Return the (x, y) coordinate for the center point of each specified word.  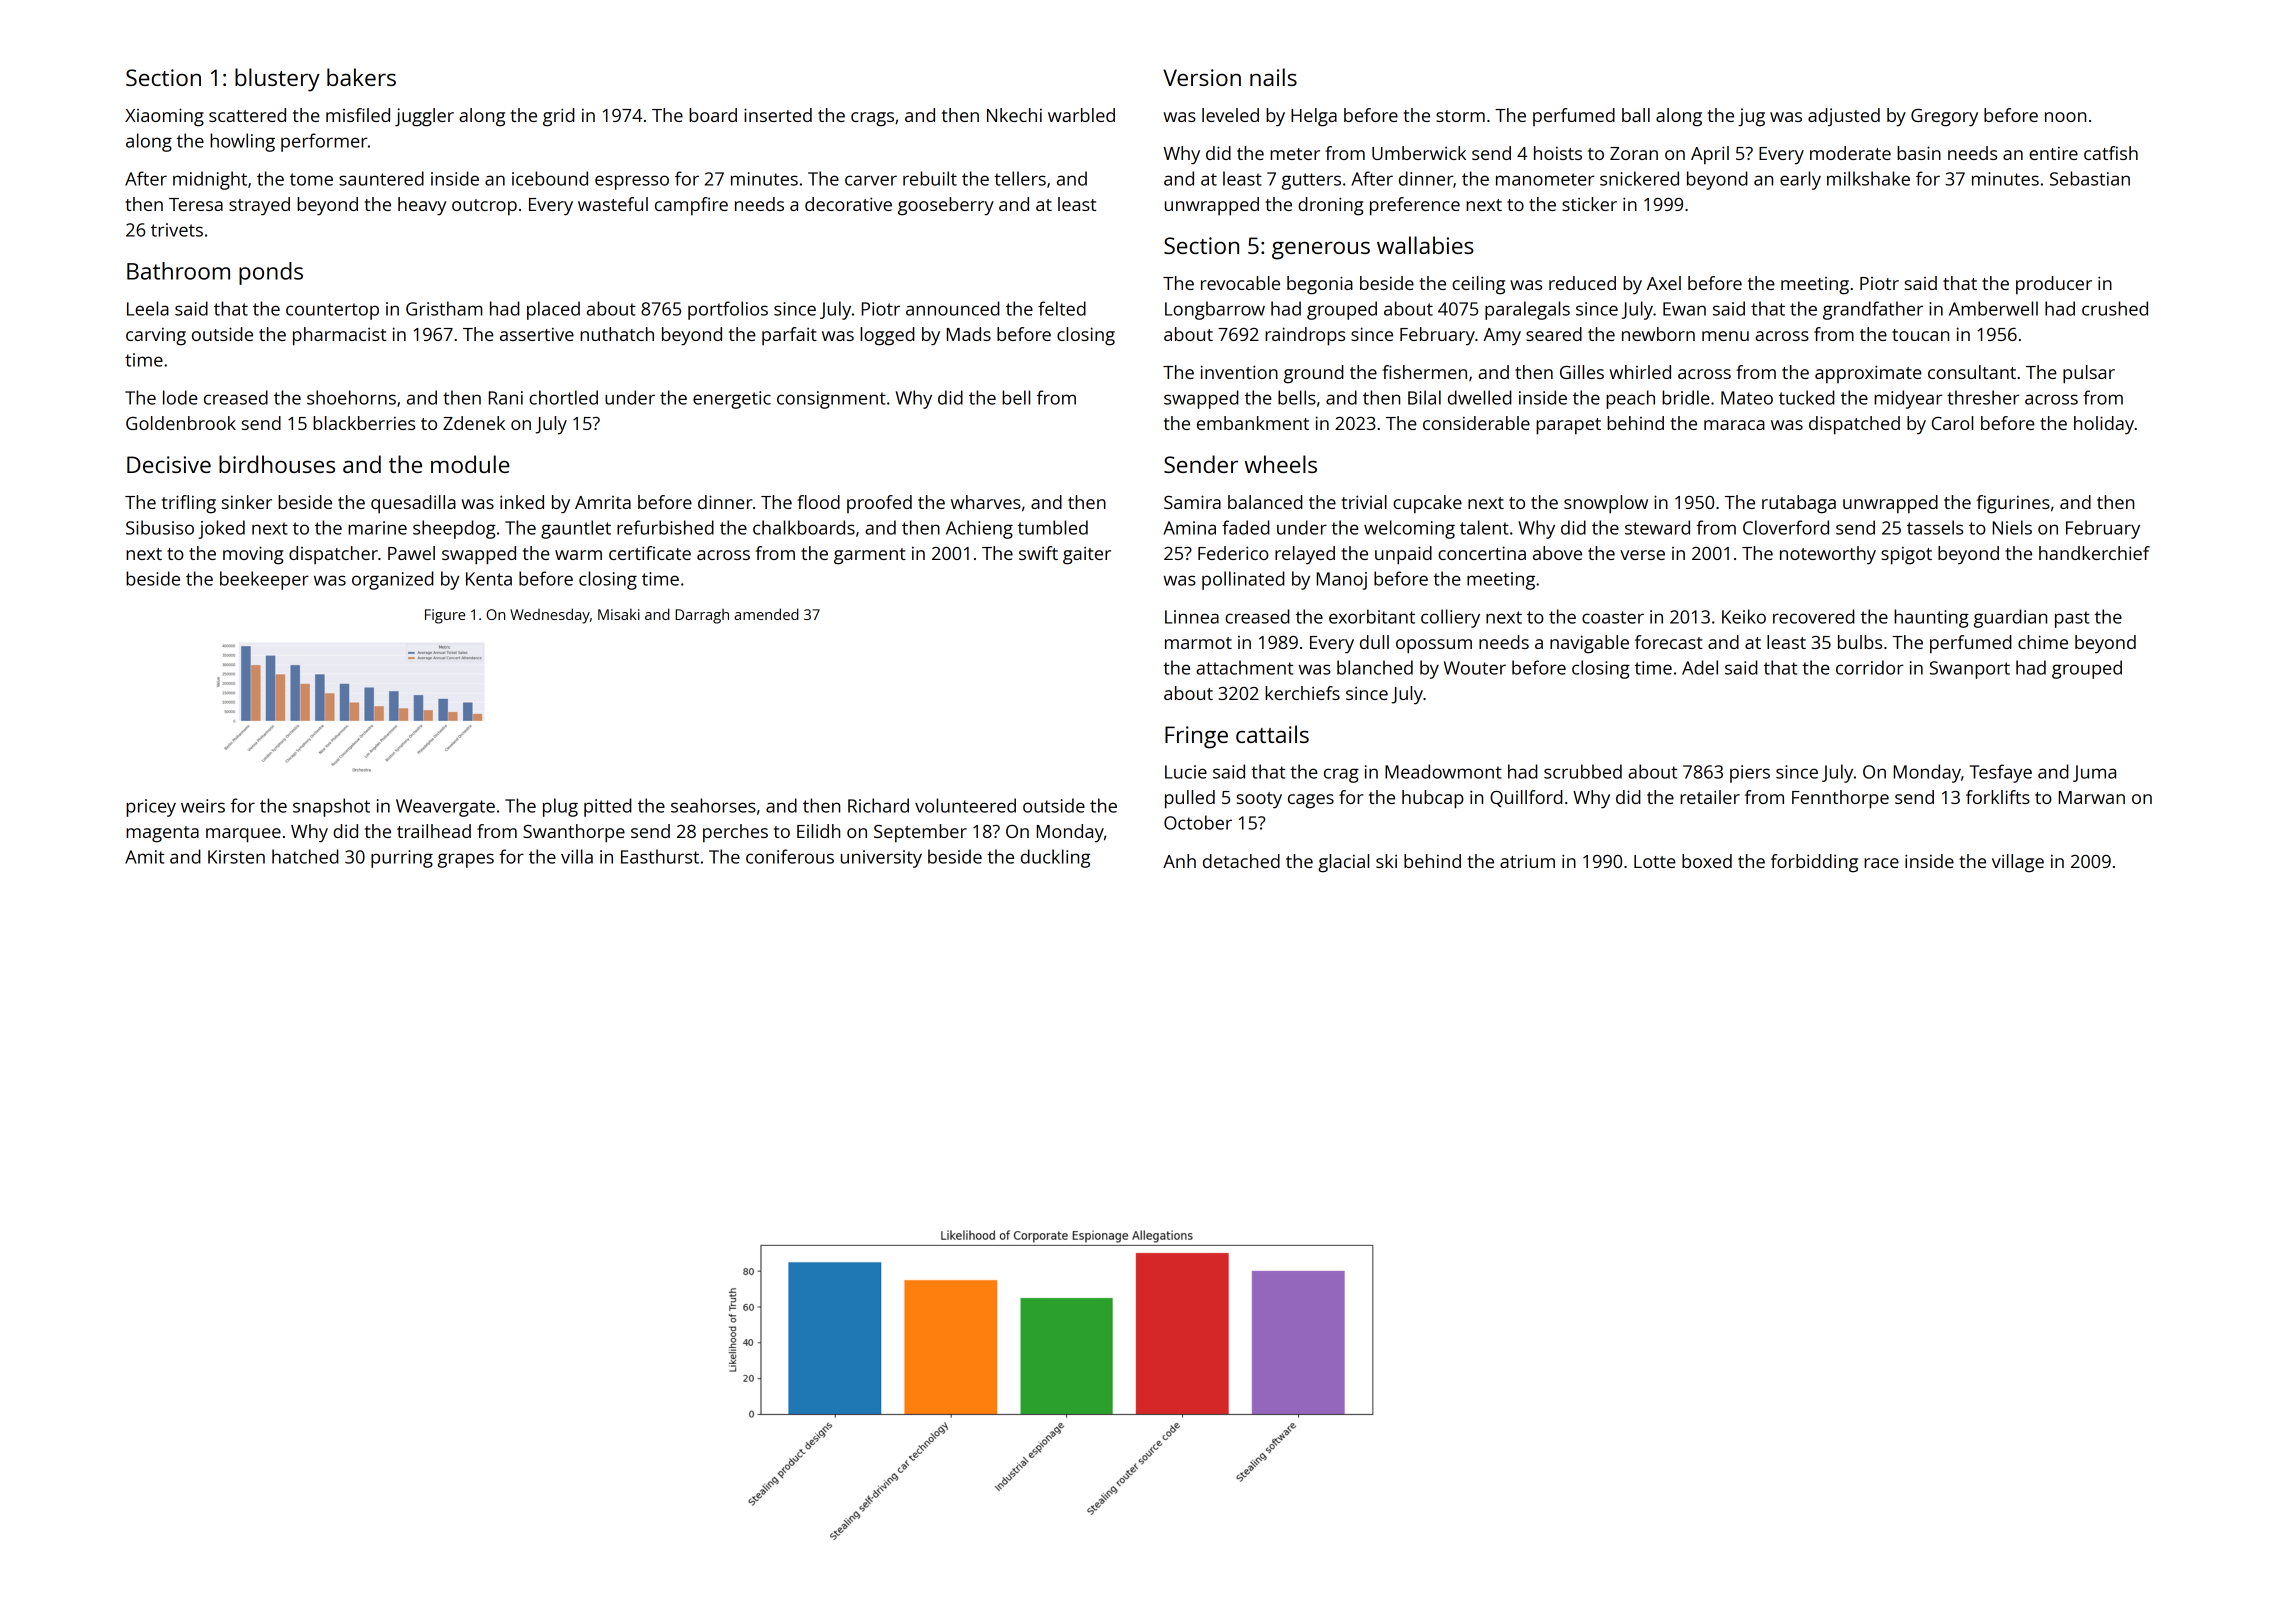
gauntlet (576, 529)
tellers (1020, 178)
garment (870, 556)
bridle (1686, 397)
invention (1239, 372)
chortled (563, 397)
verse (1642, 555)
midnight (210, 180)
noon (2065, 117)
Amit (144, 857)
